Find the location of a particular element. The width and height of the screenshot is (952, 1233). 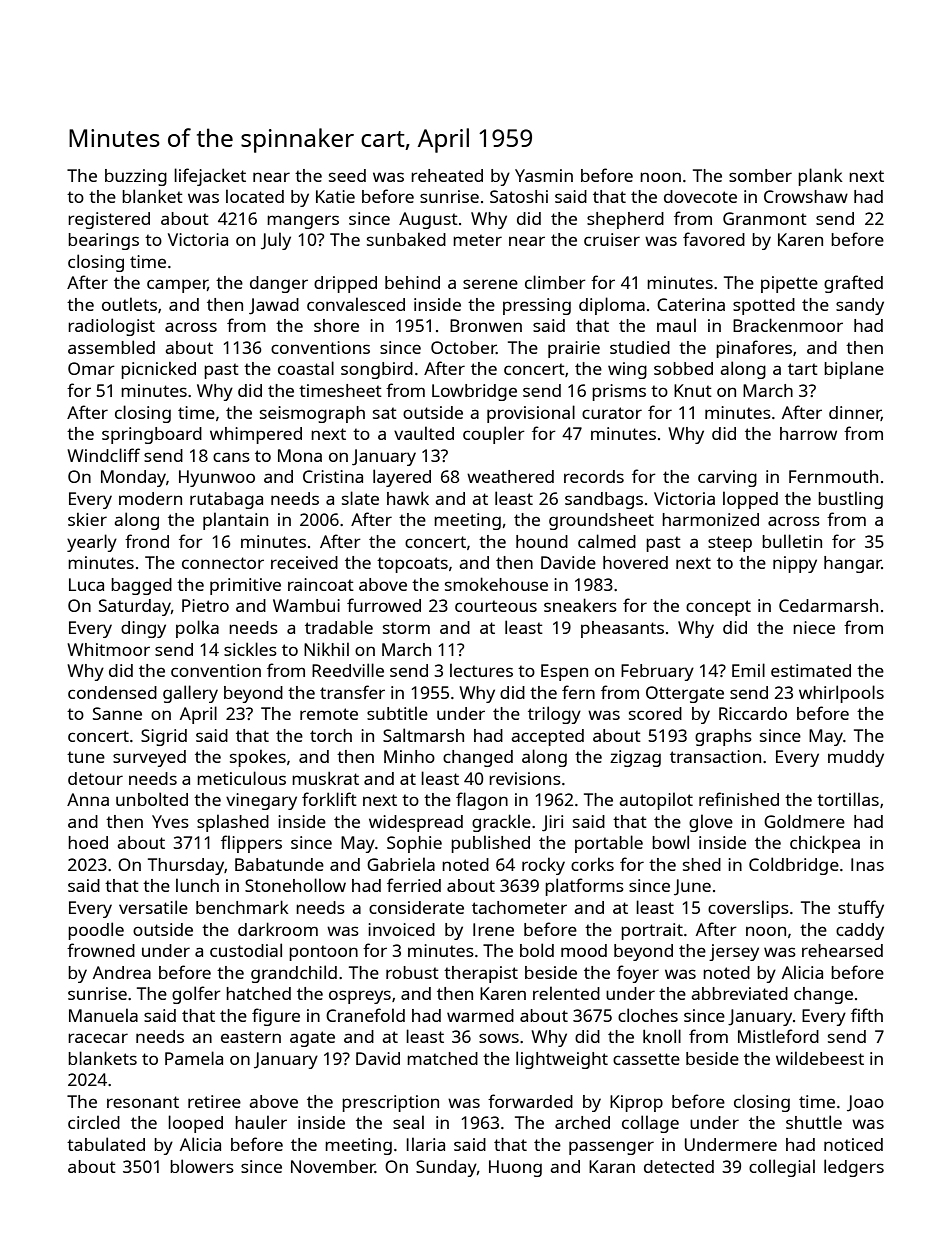

hovered is located at coordinates (635, 562).
